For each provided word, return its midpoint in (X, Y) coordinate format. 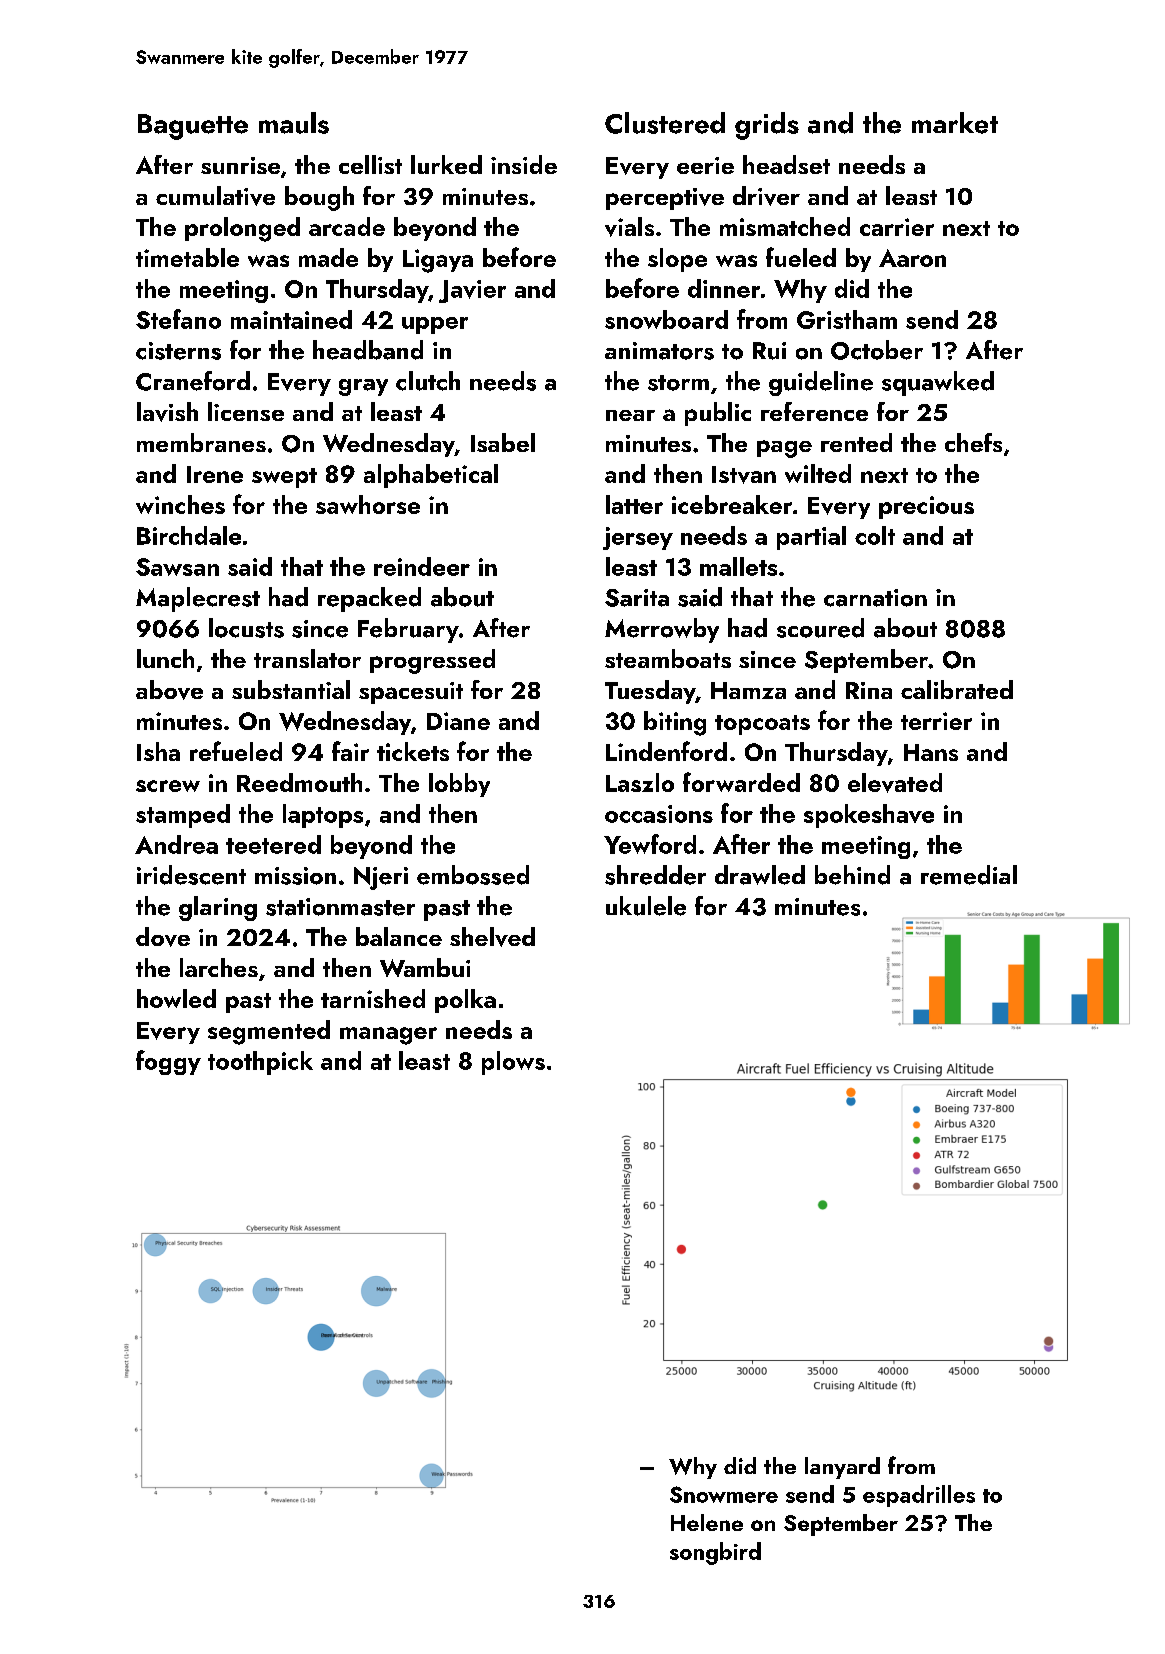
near (630, 415)
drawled (760, 875)
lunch (165, 658)
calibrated (957, 689)
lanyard (842, 1468)
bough (319, 198)
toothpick (260, 1063)
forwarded (741, 782)
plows (513, 1063)
